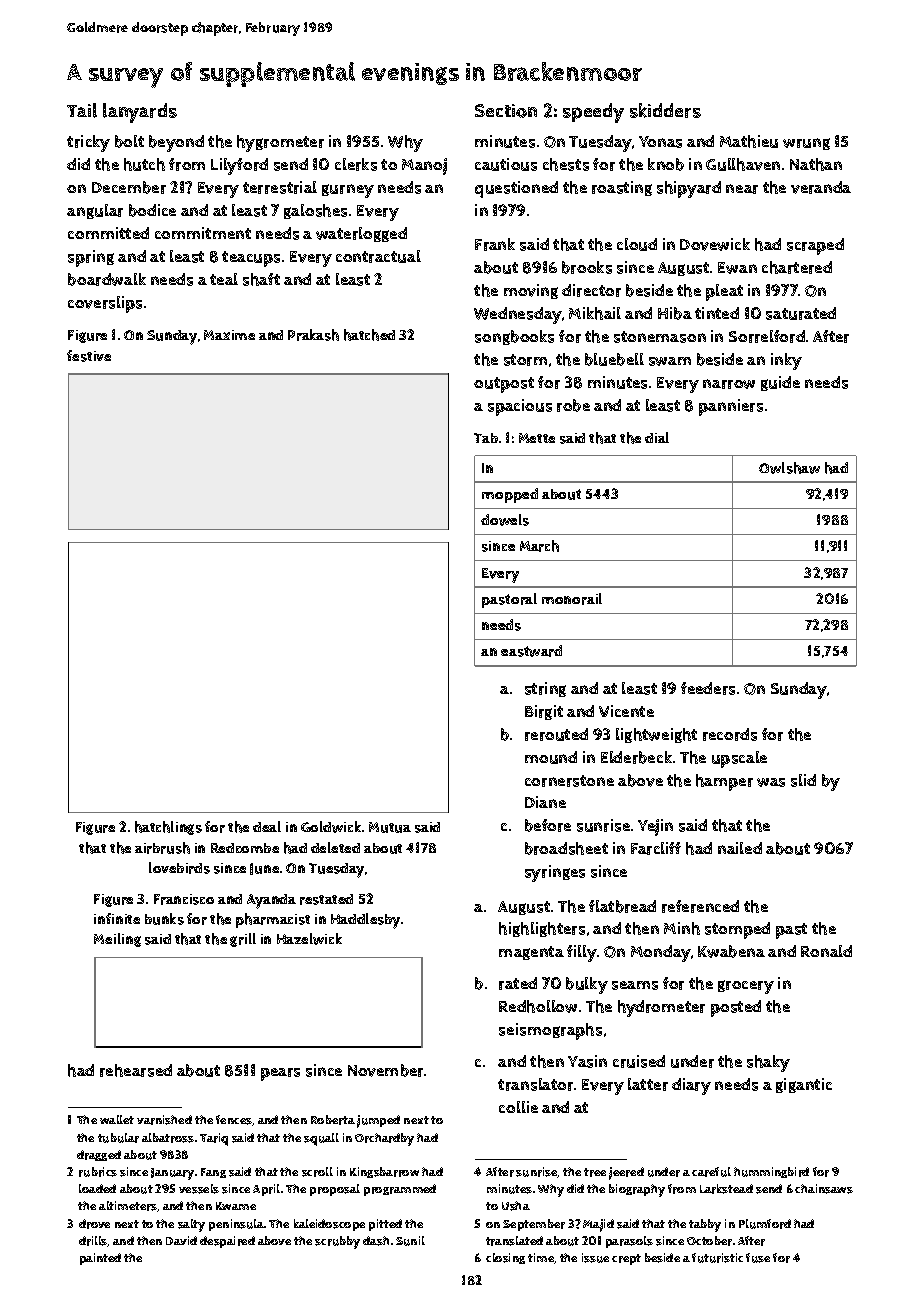  I want to click on lanyards, so click(140, 113).
